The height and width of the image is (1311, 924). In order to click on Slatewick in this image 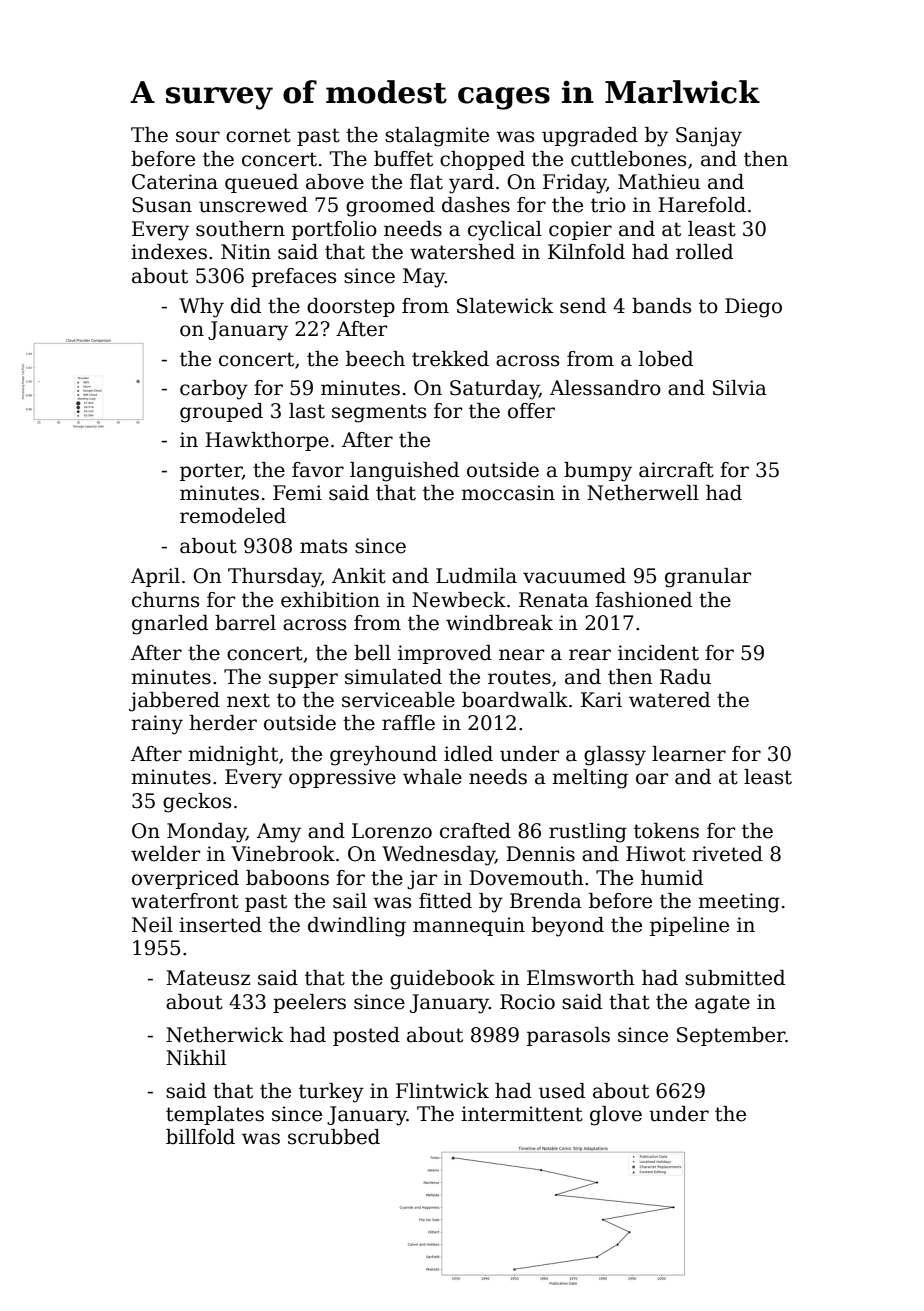, I will do `click(505, 306)`.
